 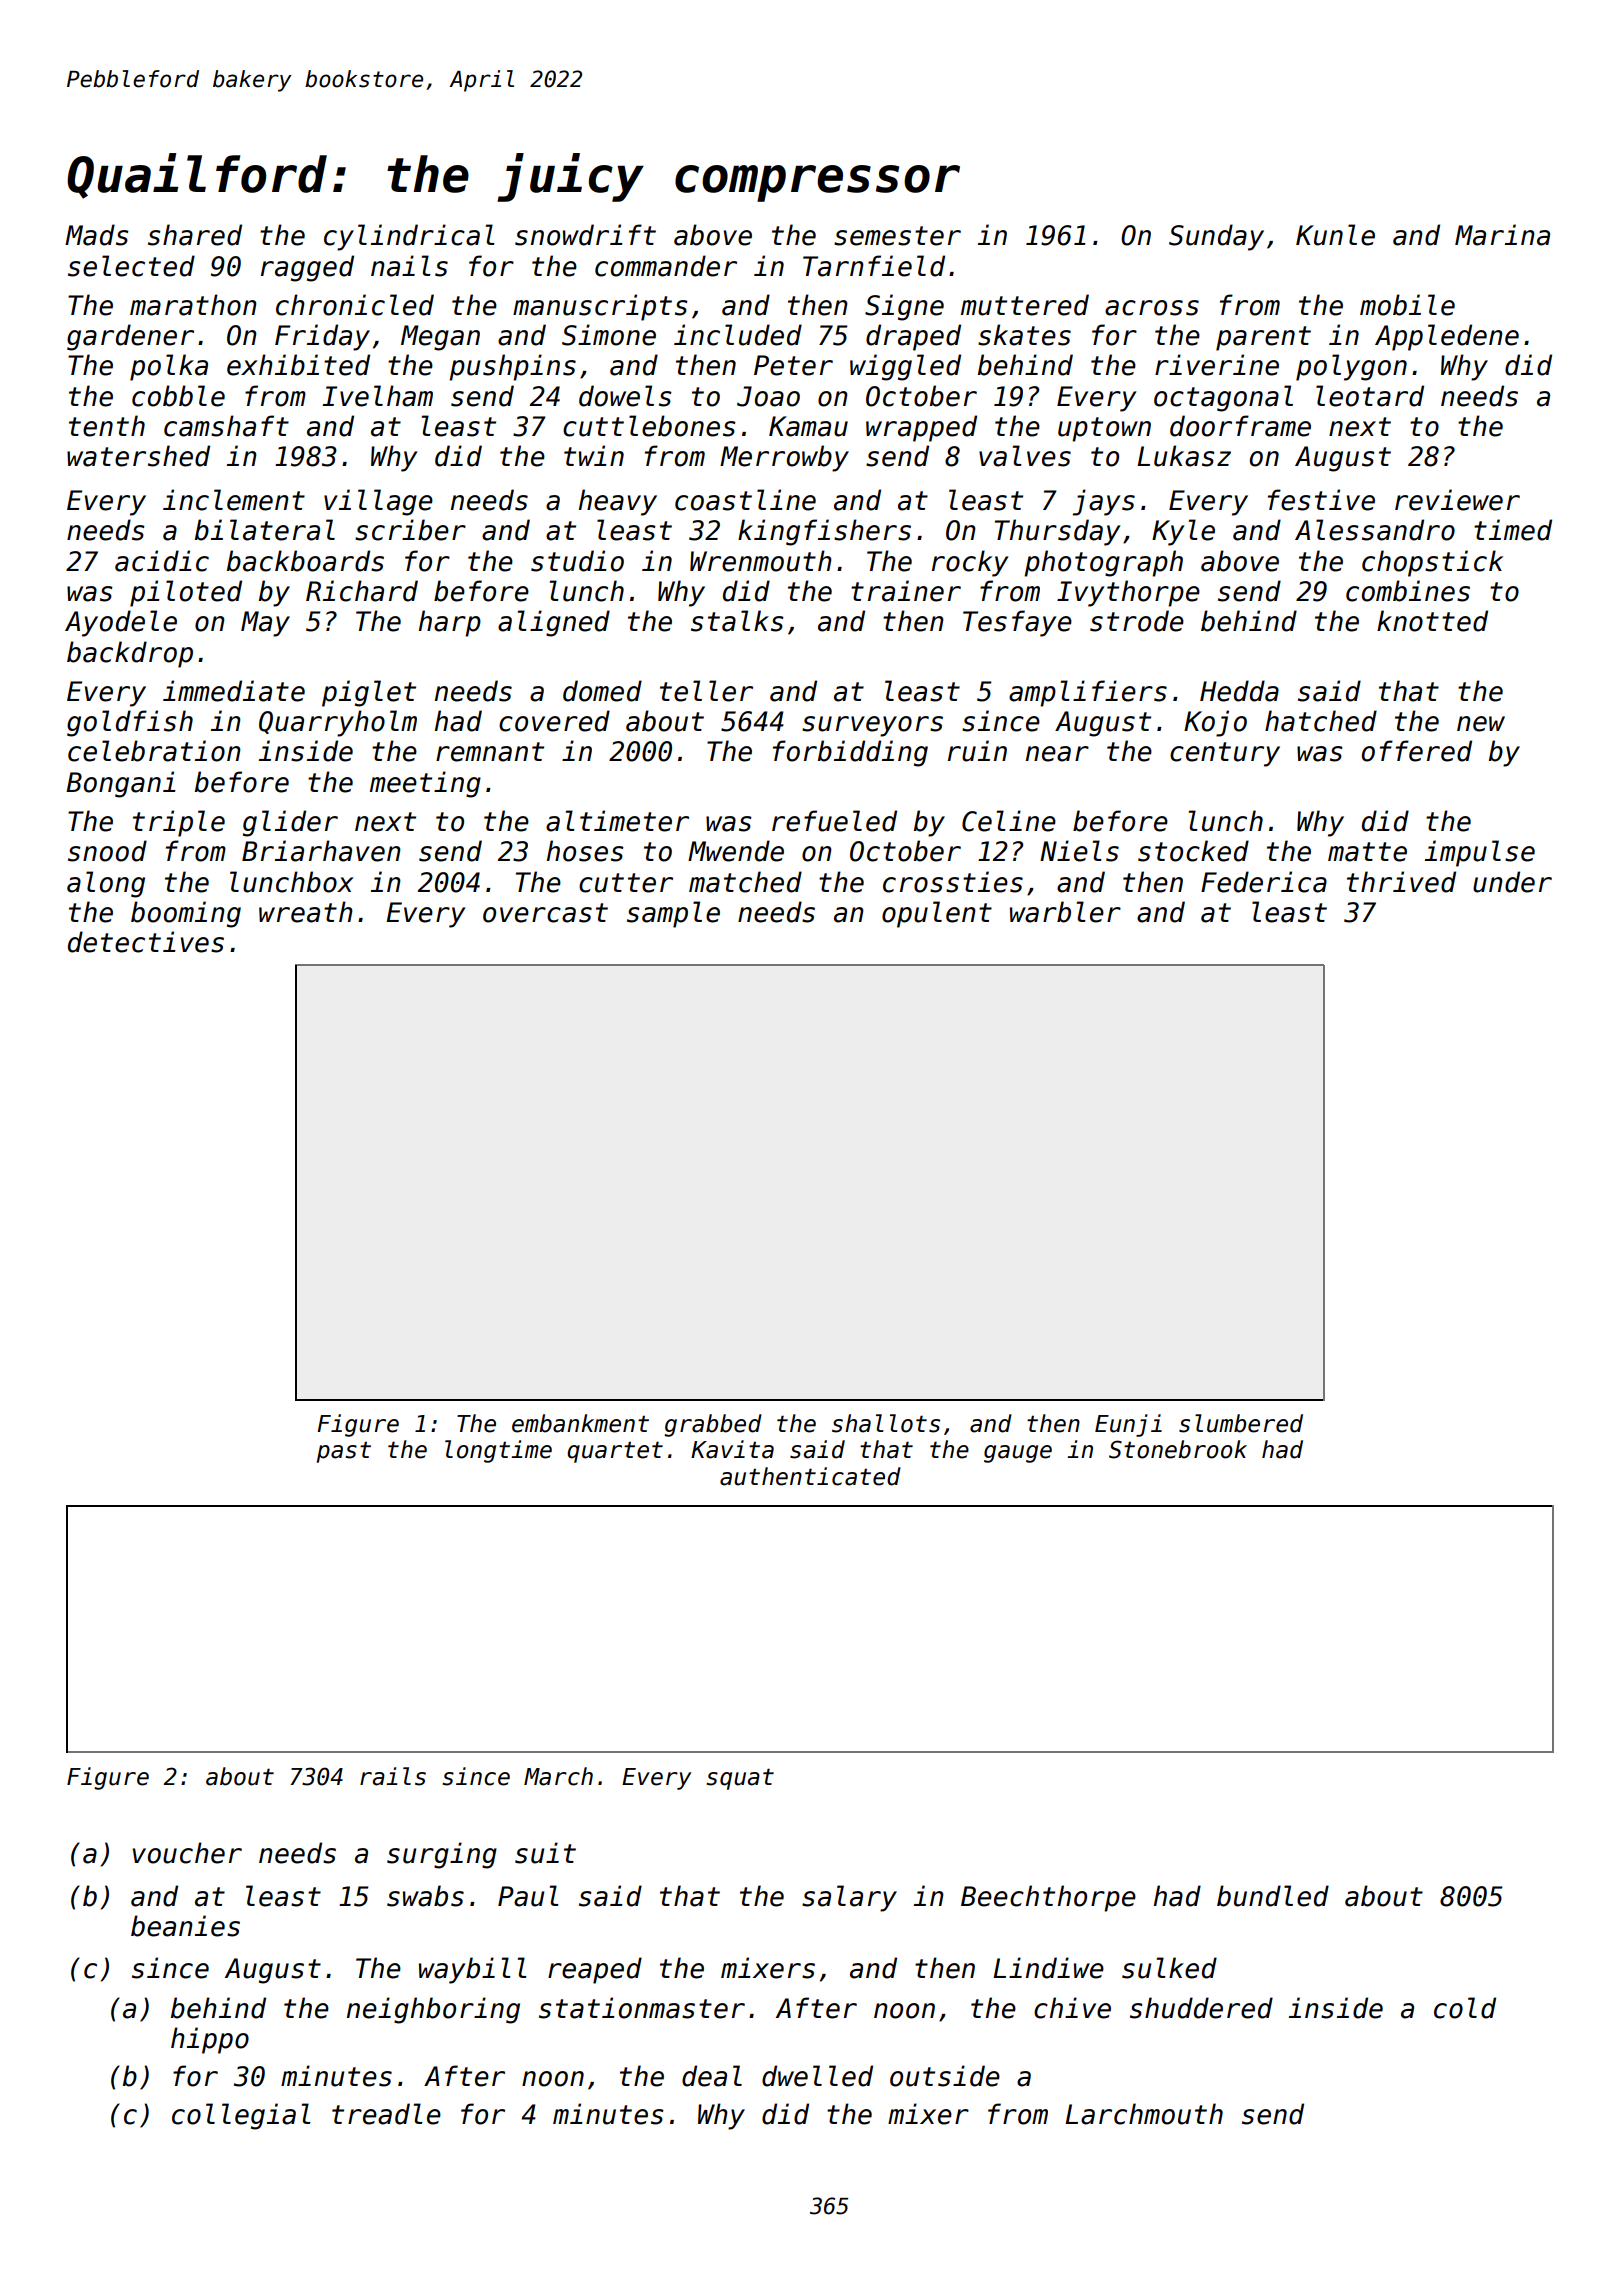 What do you see at coordinates (1144, 2114) in the screenshot?
I see `Larchmouth` at bounding box center [1144, 2114].
